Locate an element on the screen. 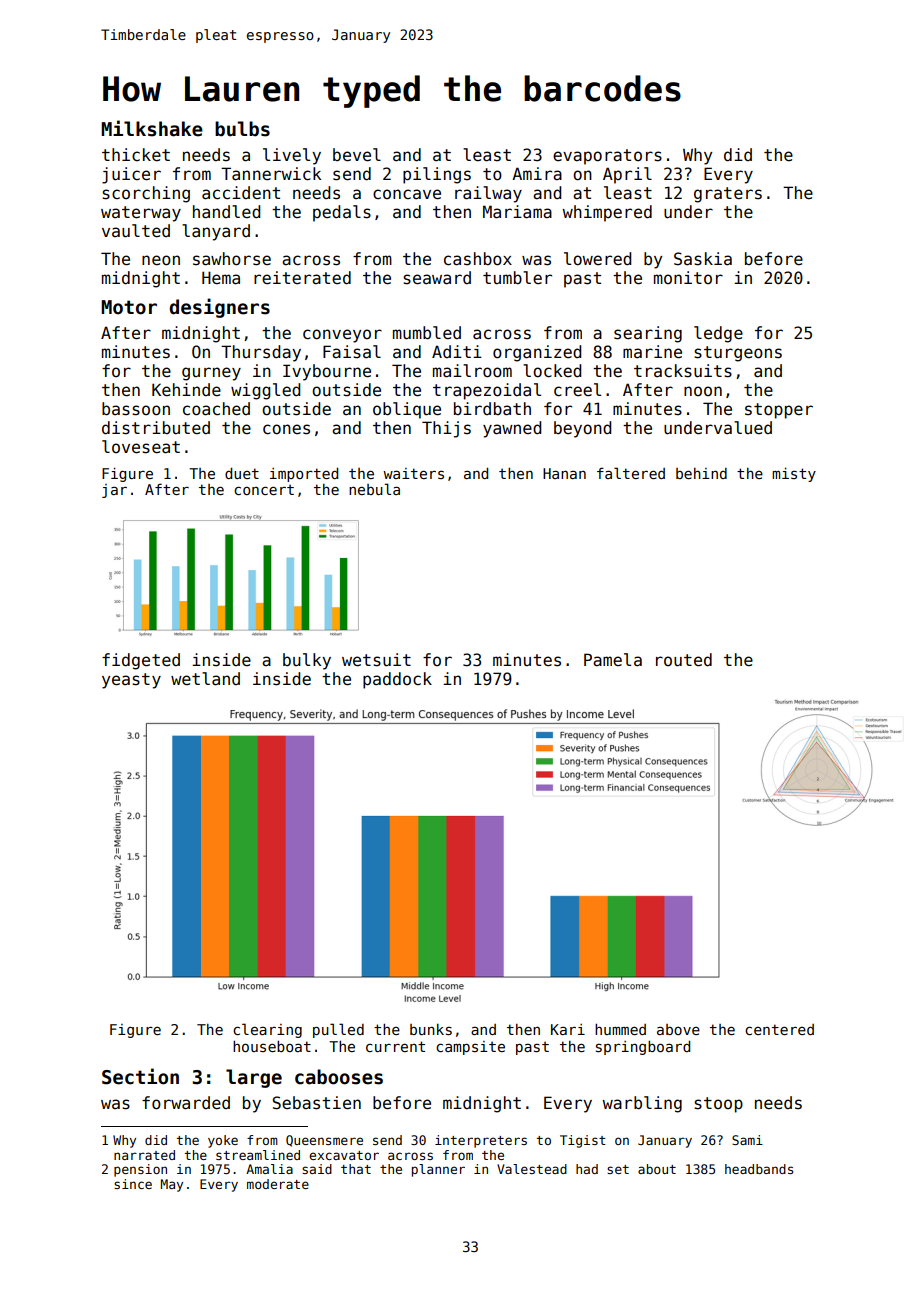  tracksuits is located at coordinates (683, 371).
